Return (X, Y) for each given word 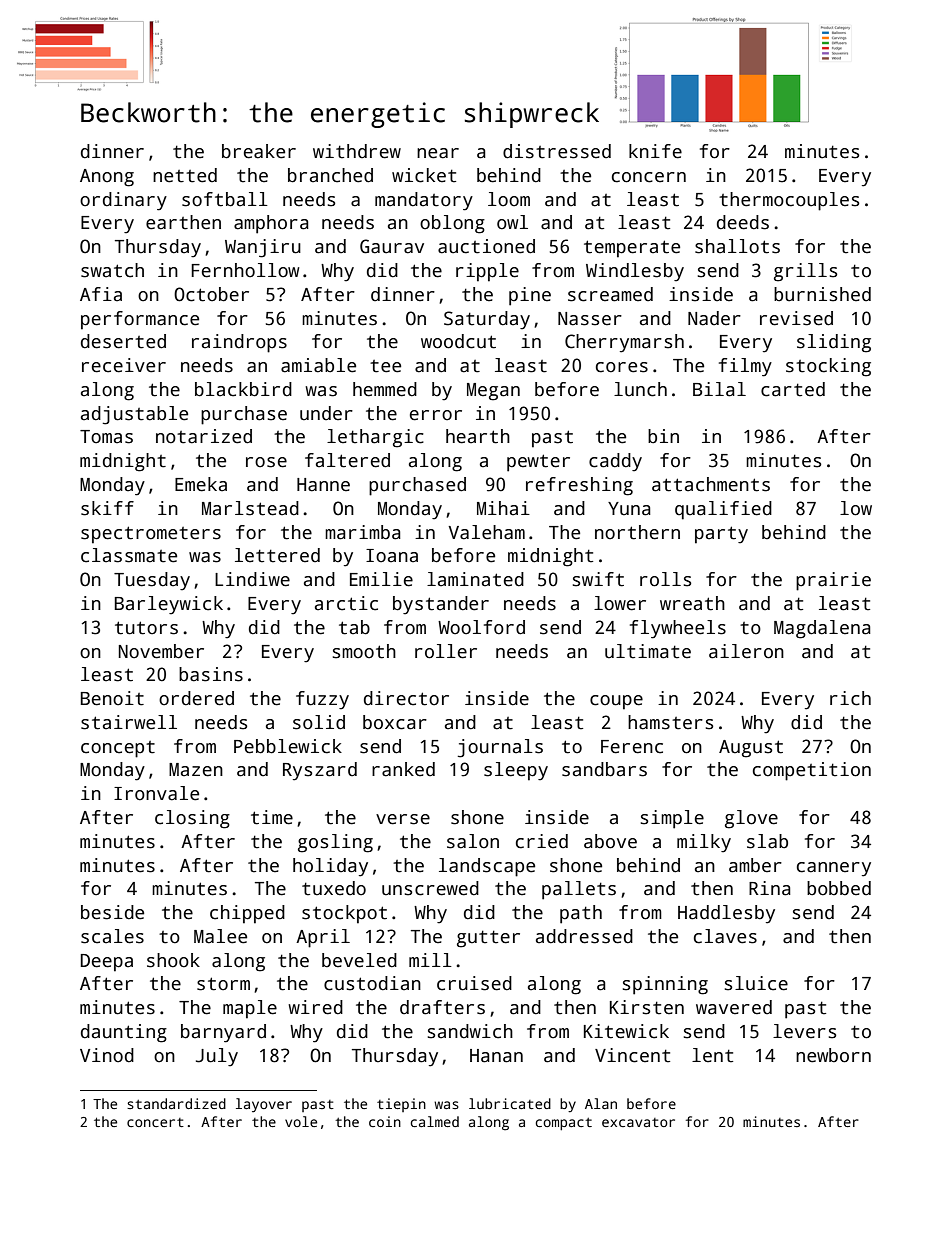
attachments (711, 484)
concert (155, 1122)
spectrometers (151, 535)
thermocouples (789, 201)
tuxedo (334, 888)
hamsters (670, 722)
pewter (538, 463)
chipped (247, 914)
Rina (770, 888)
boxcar (395, 722)
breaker (259, 151)
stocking (828, 367)
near (438, 153)
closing (192, 819)
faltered (347, 460)
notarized (204, 436)
